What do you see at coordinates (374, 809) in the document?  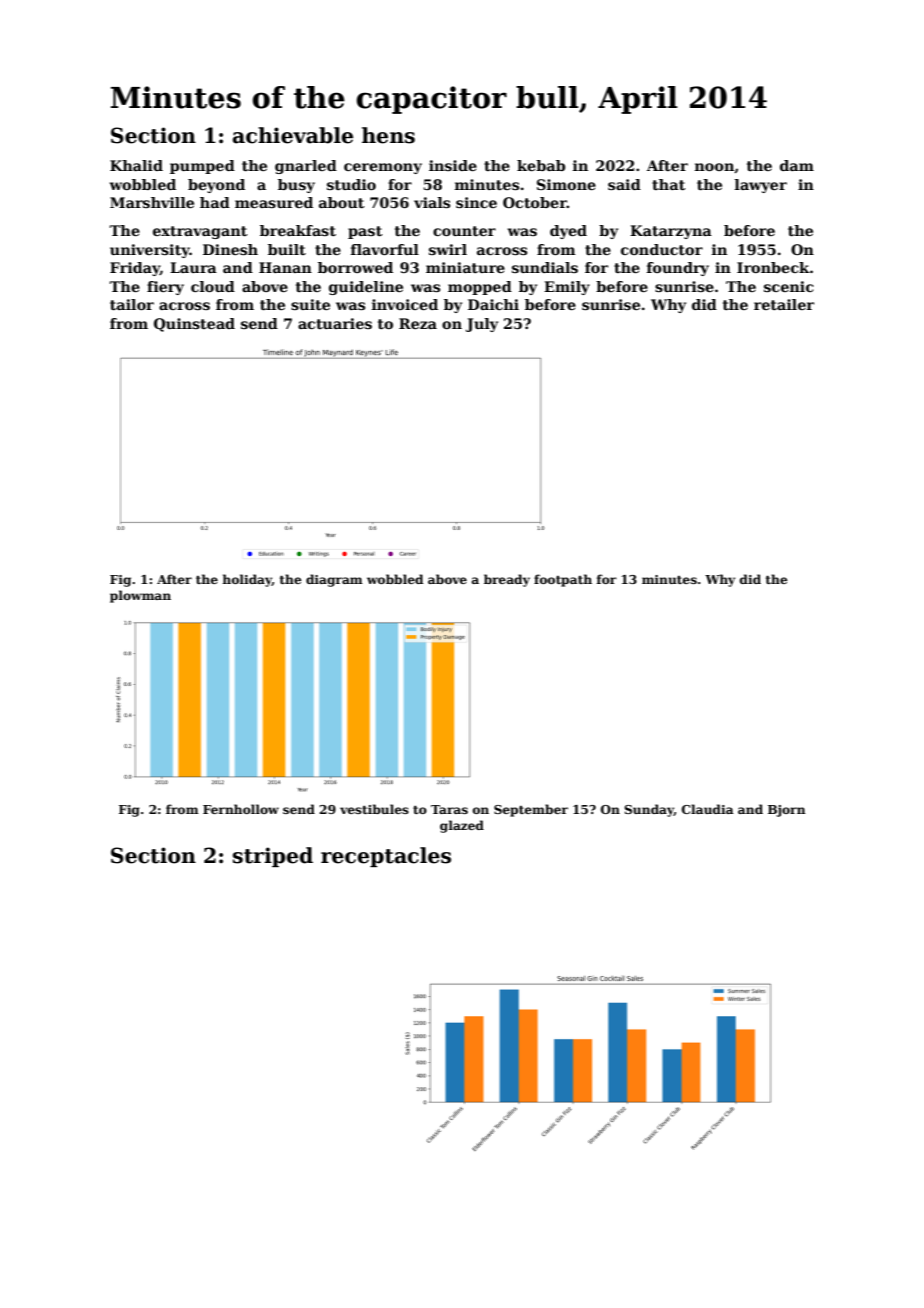 I see `vestibules` at bounding box center [374, 809].
